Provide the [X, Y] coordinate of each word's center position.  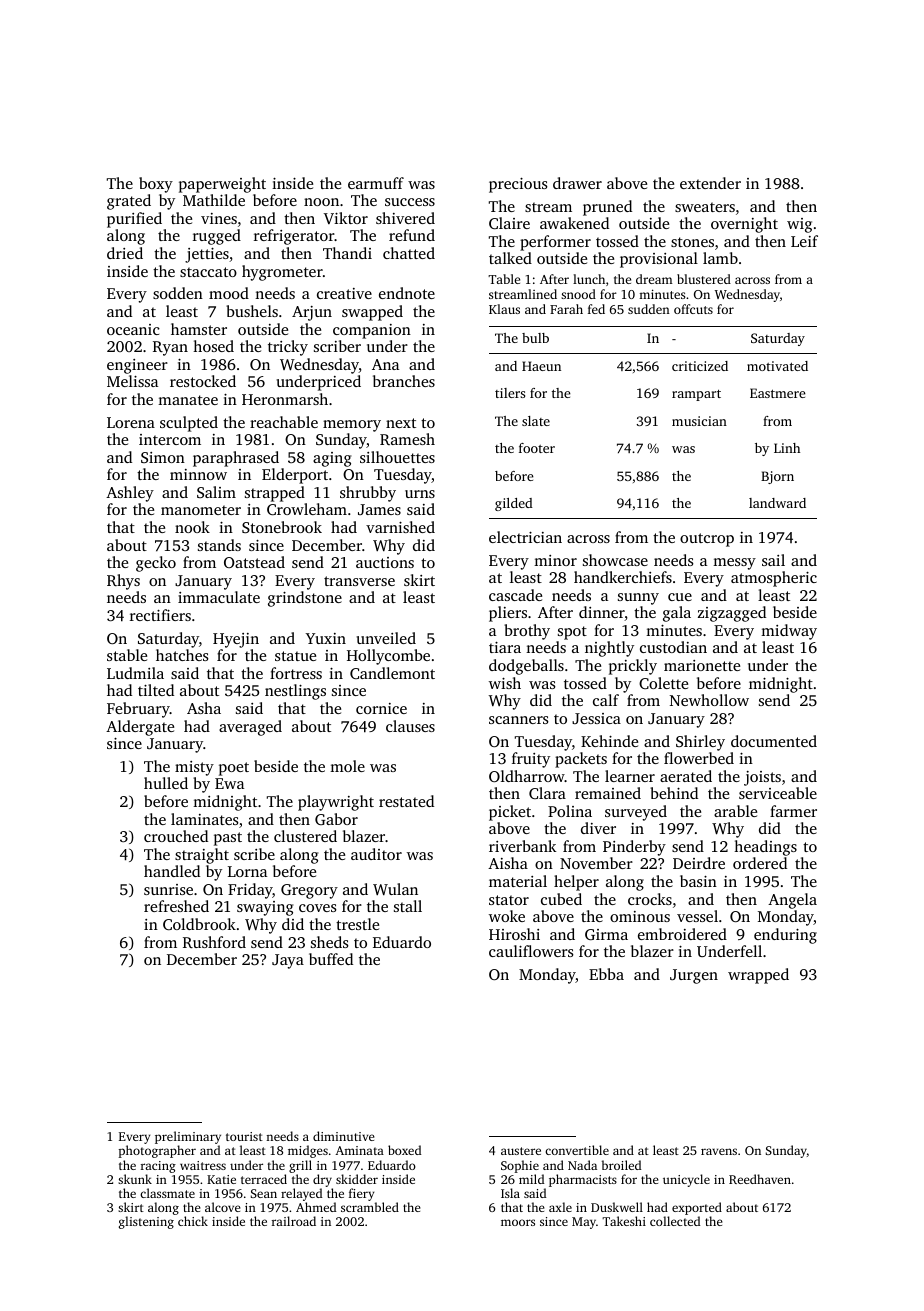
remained [608, 793]
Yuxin [326, 638]
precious [518, 185]
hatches [182, 655]
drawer [577, 183]
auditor [376, 854]
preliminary [188, 1137]
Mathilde [214, 200]
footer [537, 448]
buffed [331, 959]
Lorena [131, 422]
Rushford [214, 942]
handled [172, 871]
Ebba [606, 974]
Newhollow [709, 700]
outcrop [707, 540]
